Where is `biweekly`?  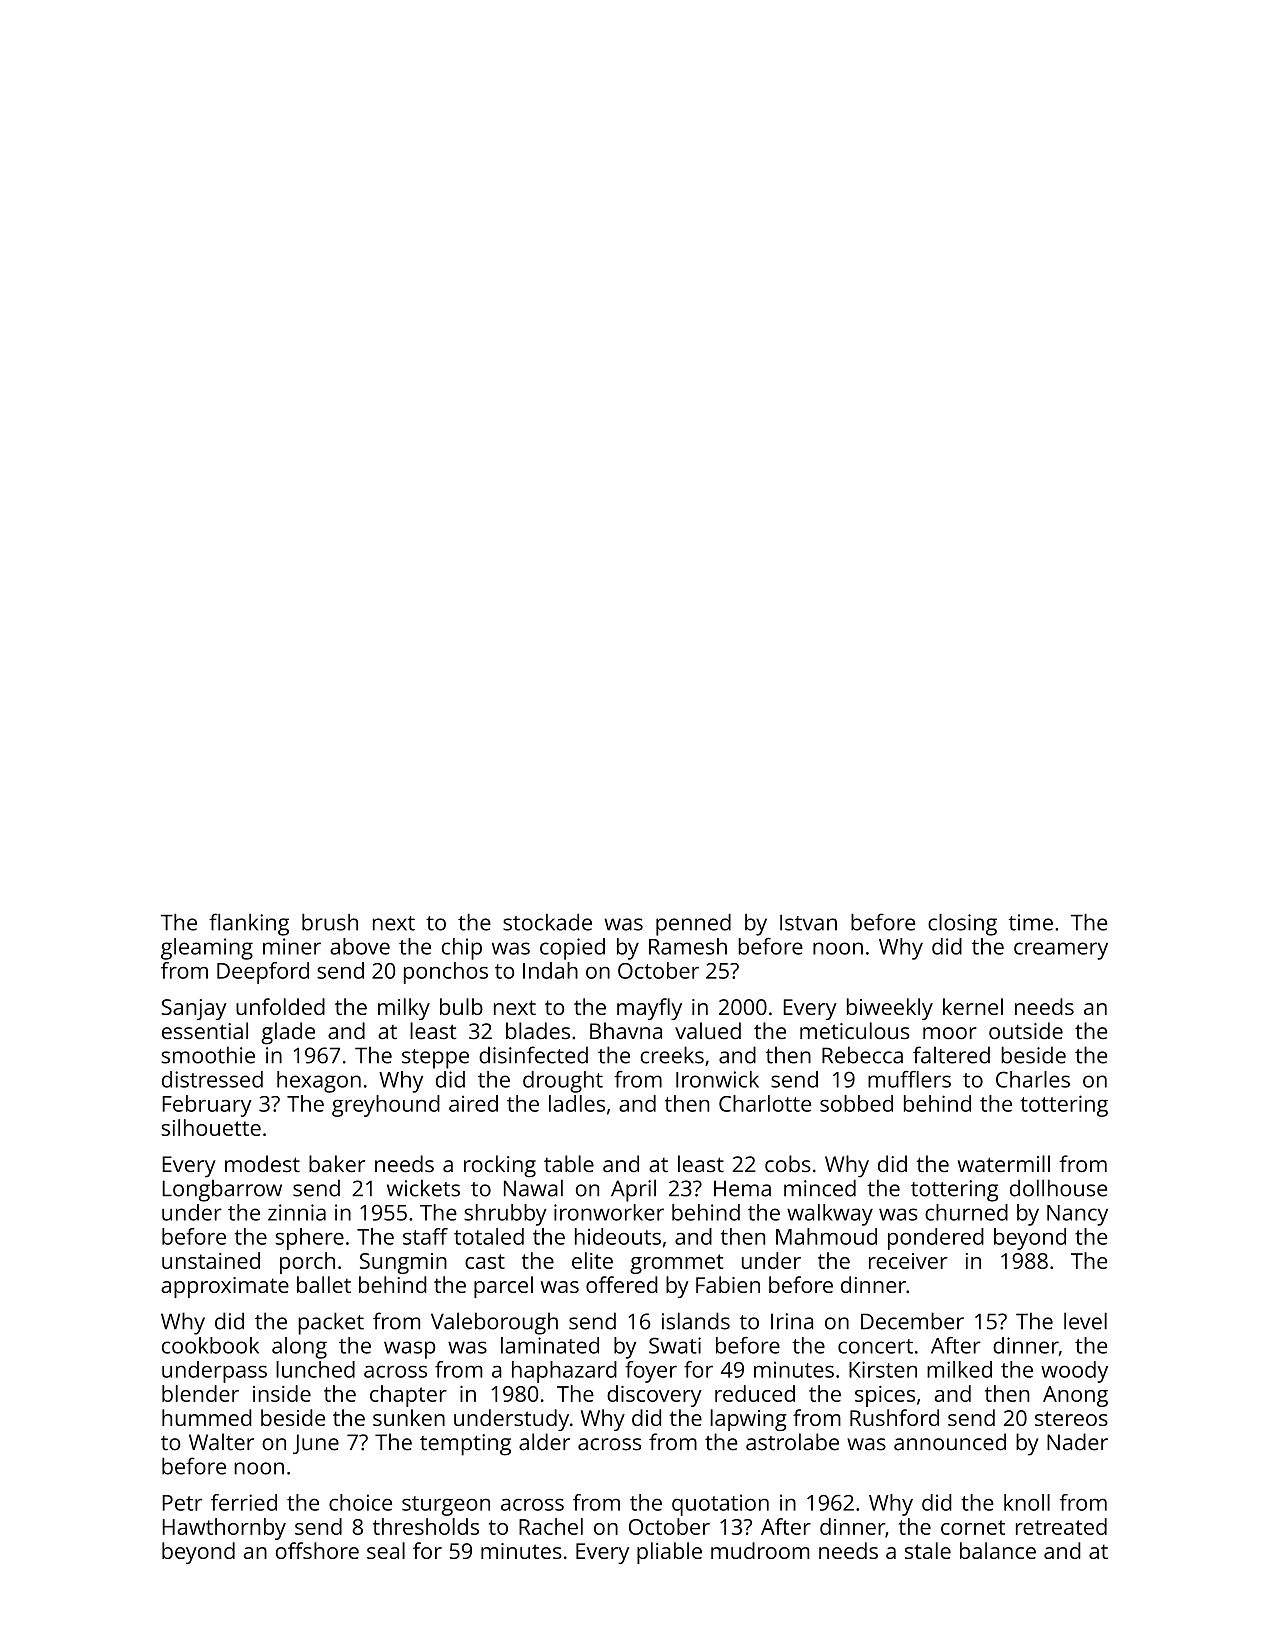
biweekly is located at coordinates (890, 1009).
